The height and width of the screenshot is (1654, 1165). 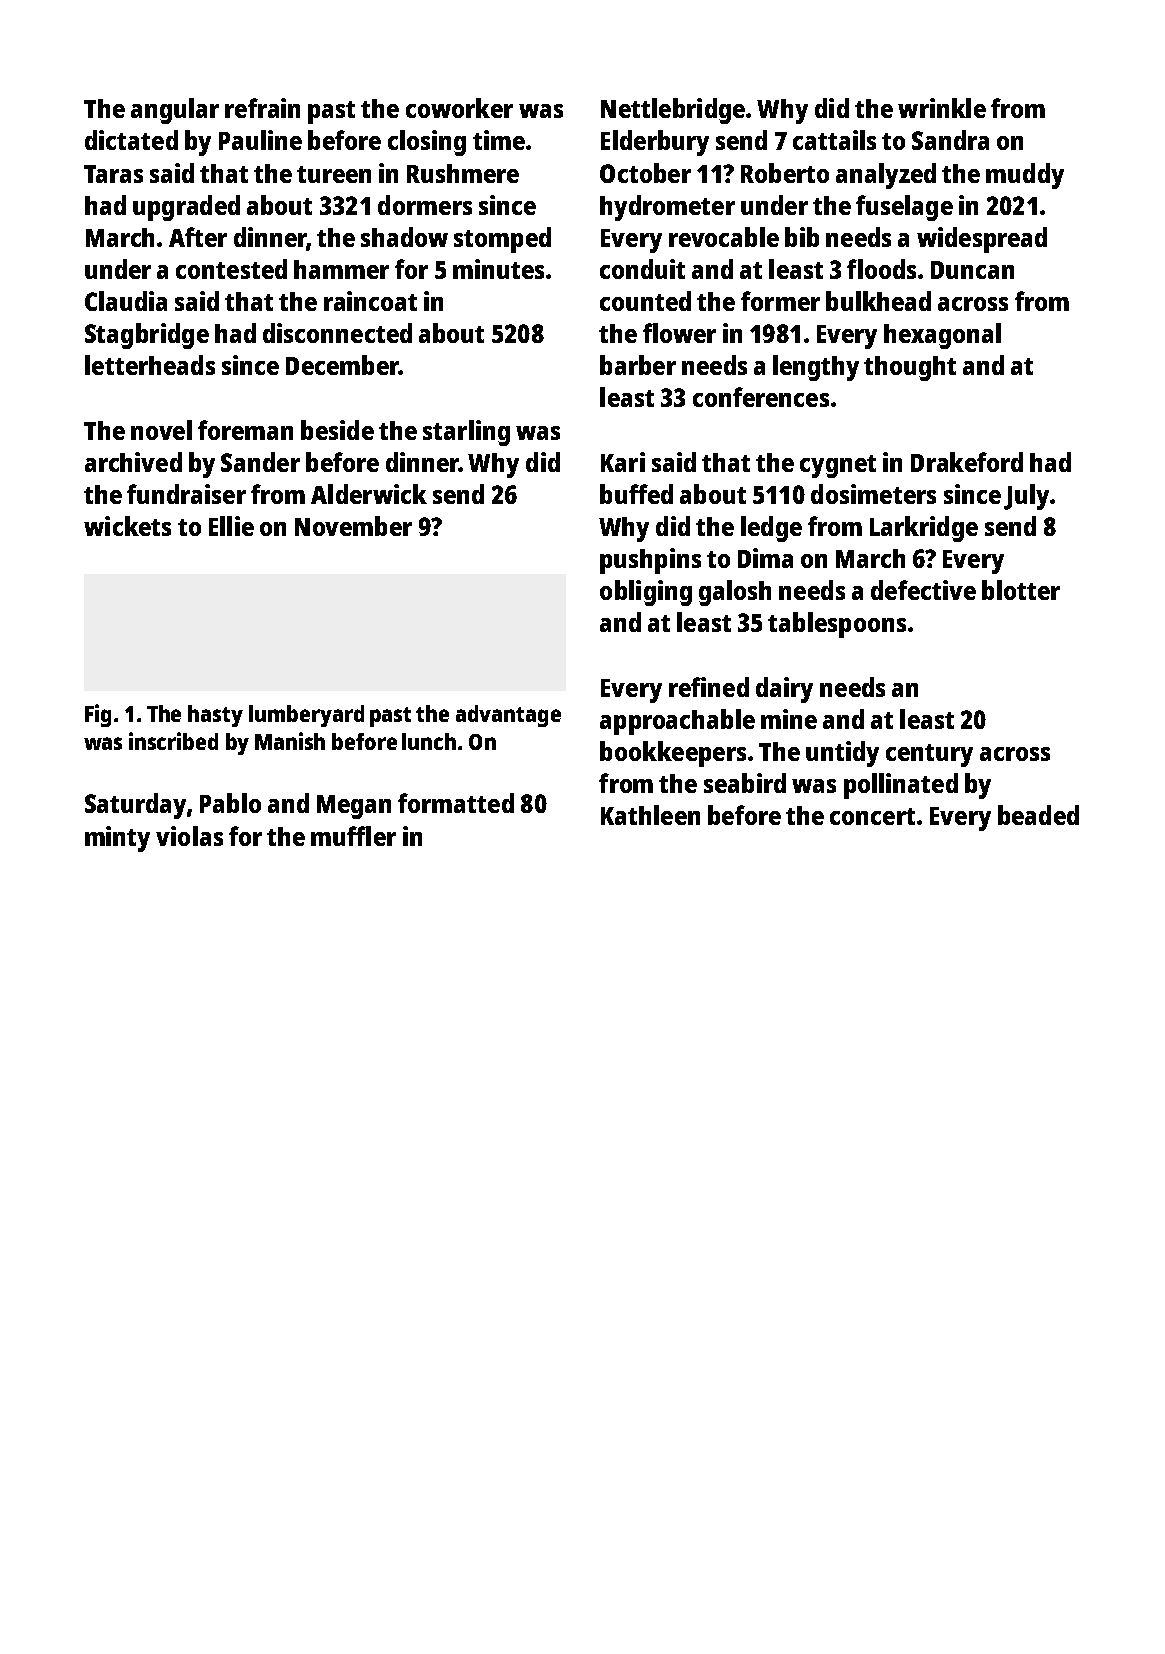 What do you see at coordinates (186, 208) in the screenshot?
I see `upgraded` at bounding box center [186, 208].
